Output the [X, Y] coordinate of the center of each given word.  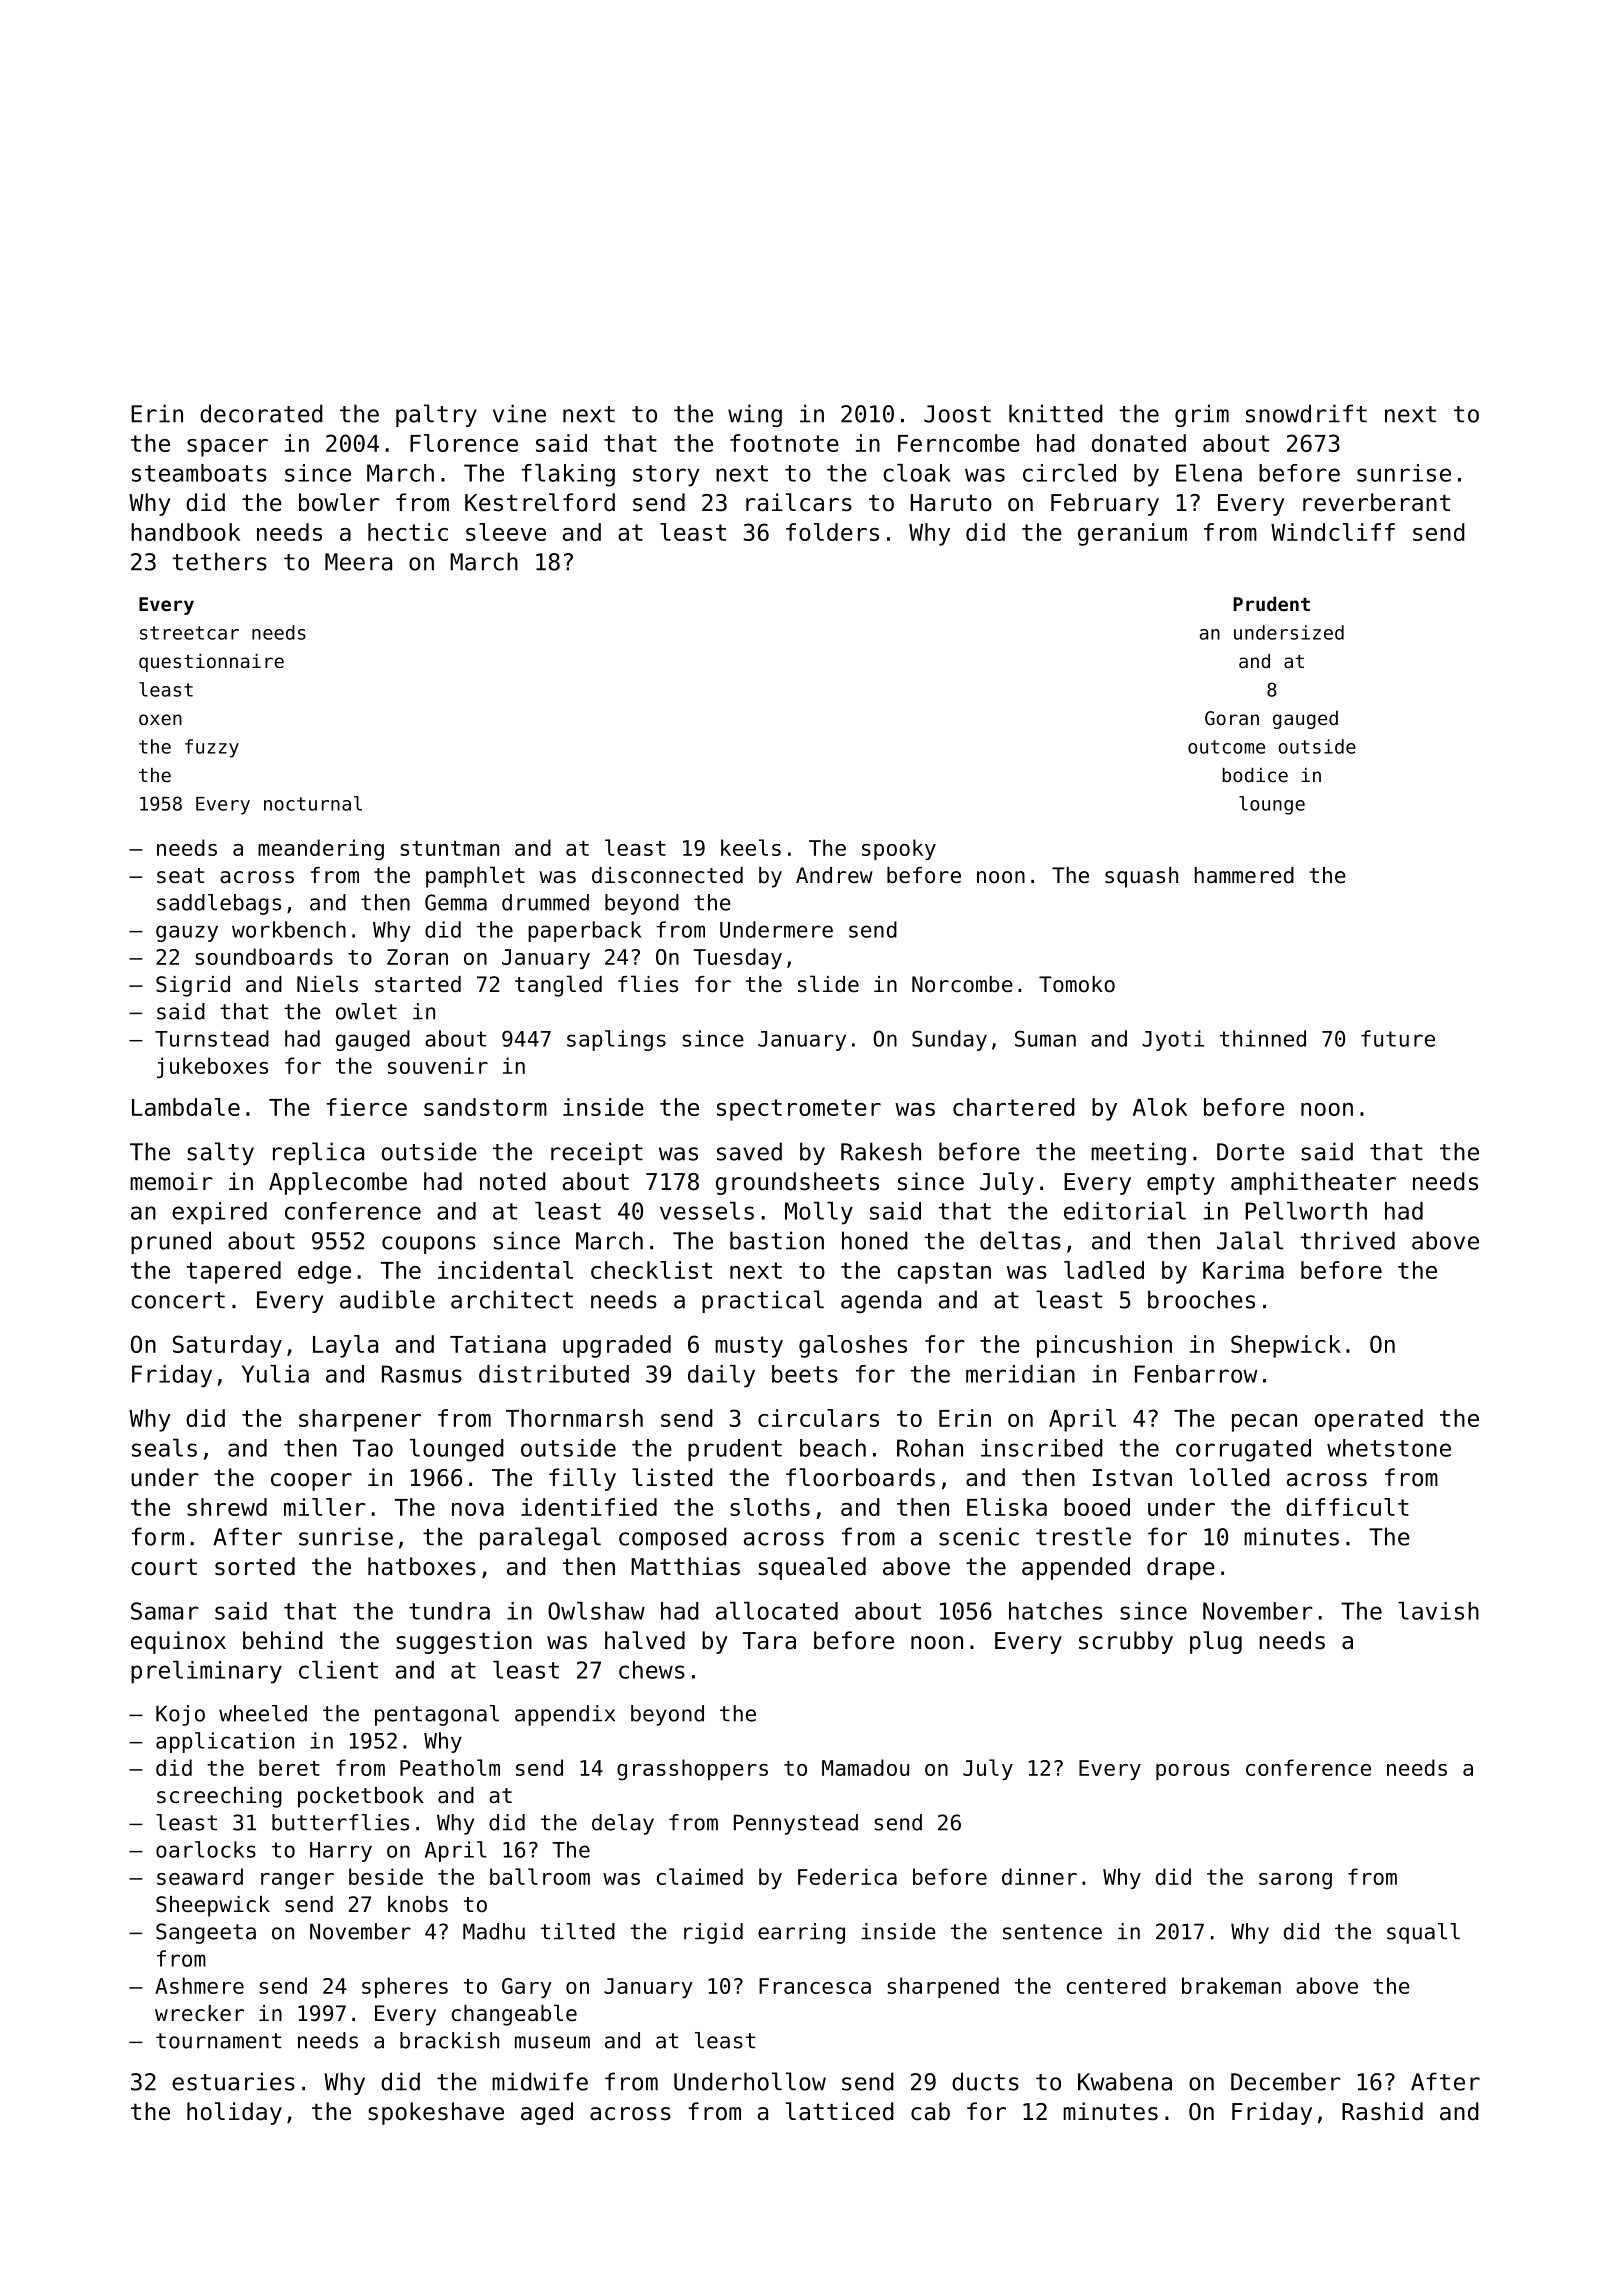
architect [512, 1299]
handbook [185, 532]
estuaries [233, 2081]
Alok [1160, 1107]
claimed [700, 1876]
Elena [1209, 473]
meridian [1020, 1374]
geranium [1132, 534]
